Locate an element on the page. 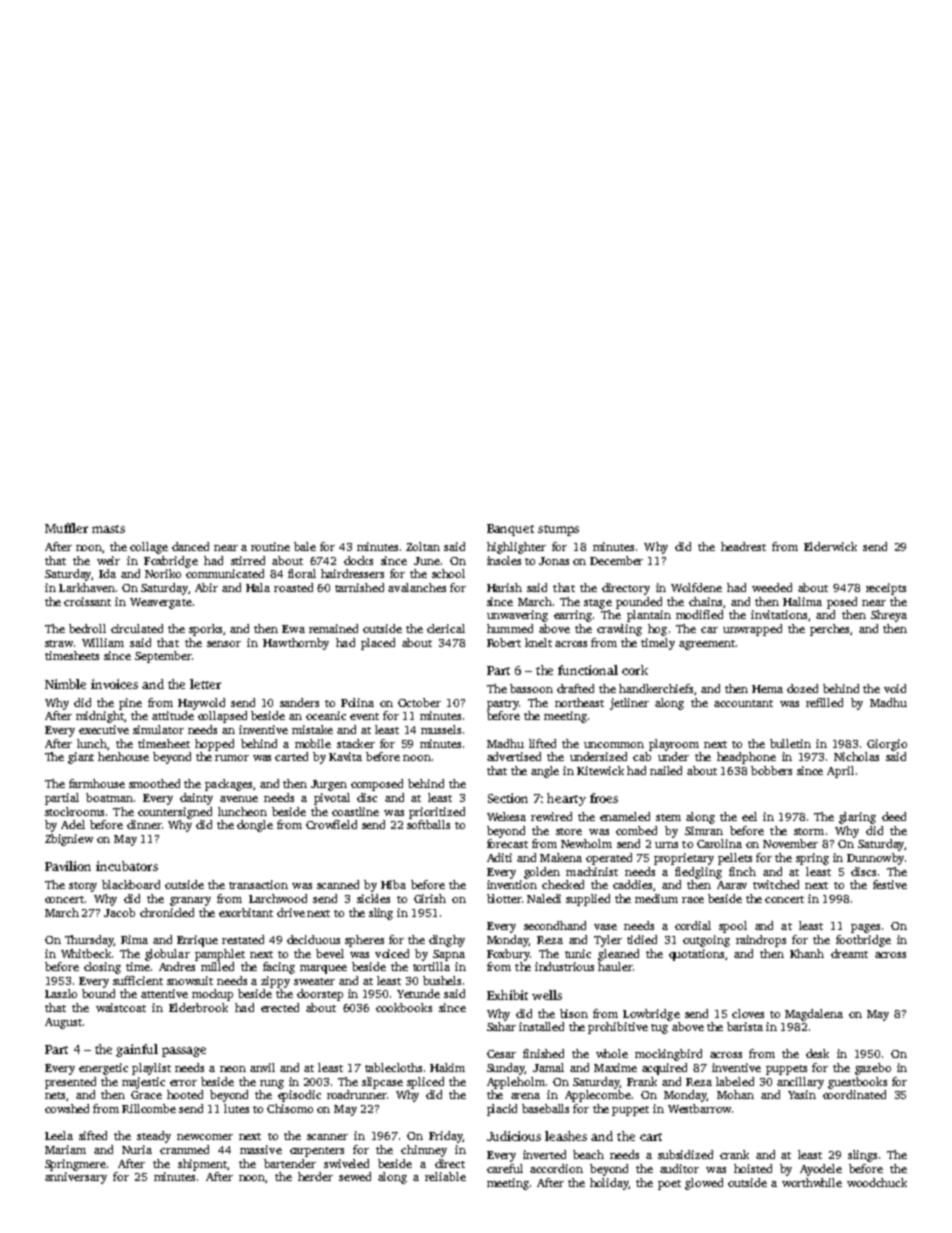 The width and height of the document is (952, 1233). agreement is located at coordinates (707, 645).
